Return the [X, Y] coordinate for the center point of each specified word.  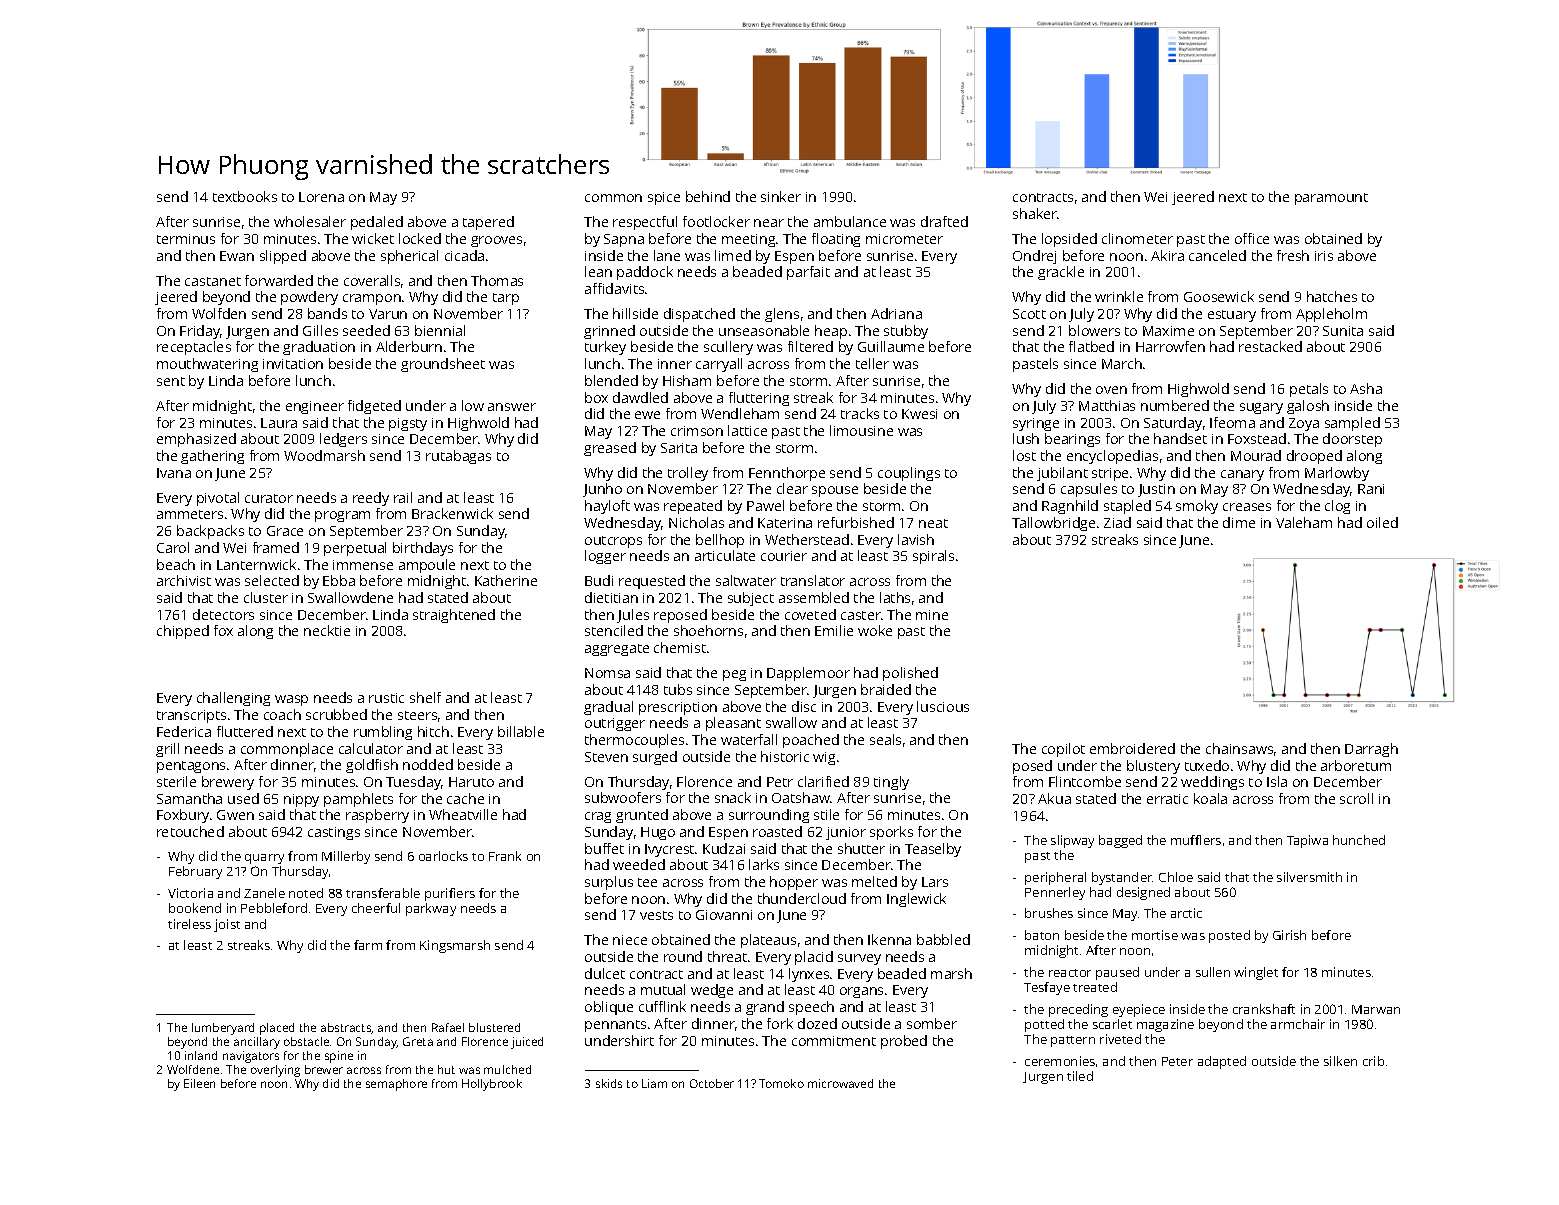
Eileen [199, 1083]
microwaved [840, 1083]
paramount [1331, 199]
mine [932, 615]
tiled [1080, 1076]
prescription [678, 708]
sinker [781, 196]
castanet [213, 281]
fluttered [245, 731]
